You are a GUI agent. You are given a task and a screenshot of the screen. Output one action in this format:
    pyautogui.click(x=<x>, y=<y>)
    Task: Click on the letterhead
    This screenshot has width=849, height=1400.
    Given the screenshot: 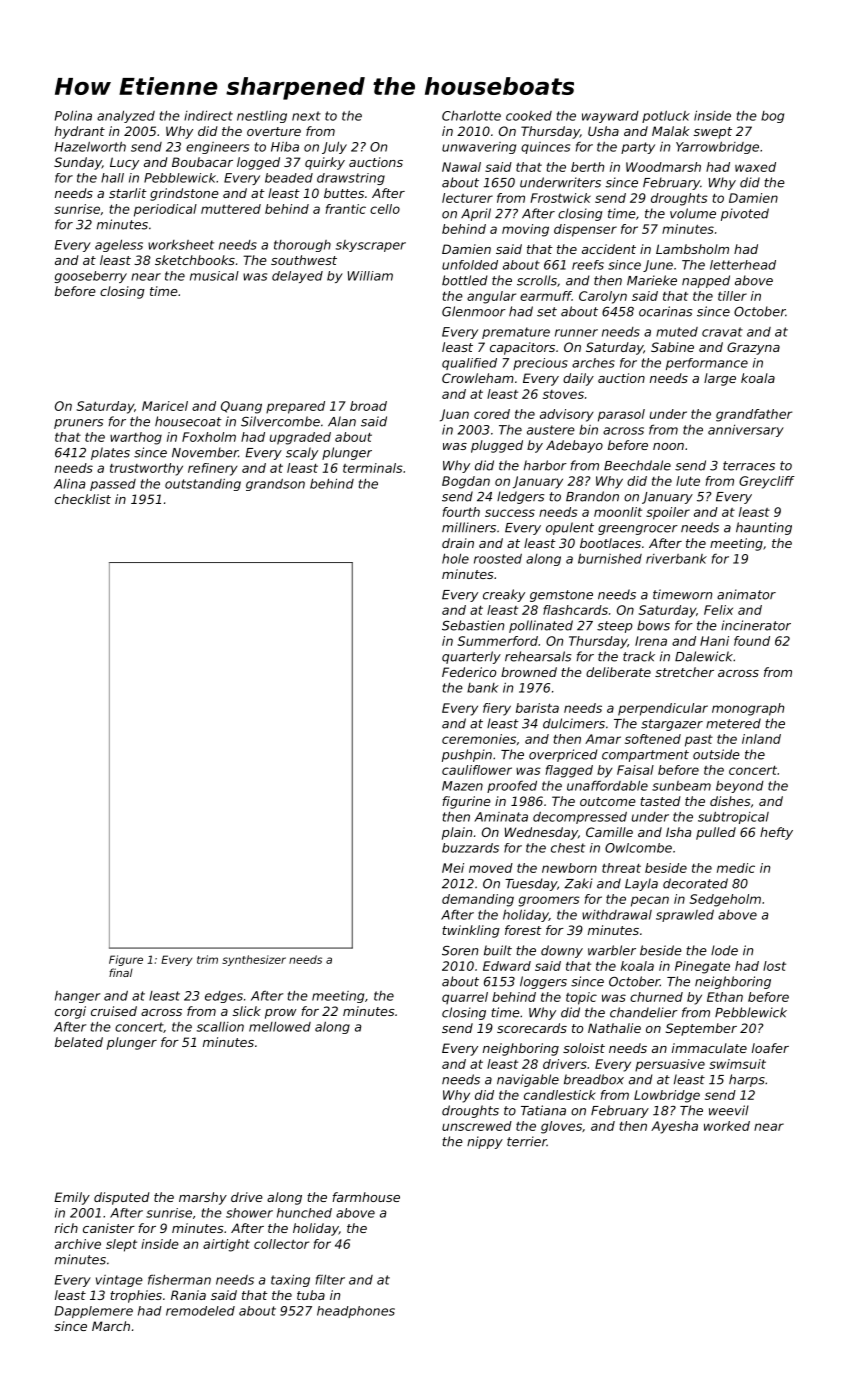 What is the action you would take?
    pyautogui.click(x=743, y=265)
